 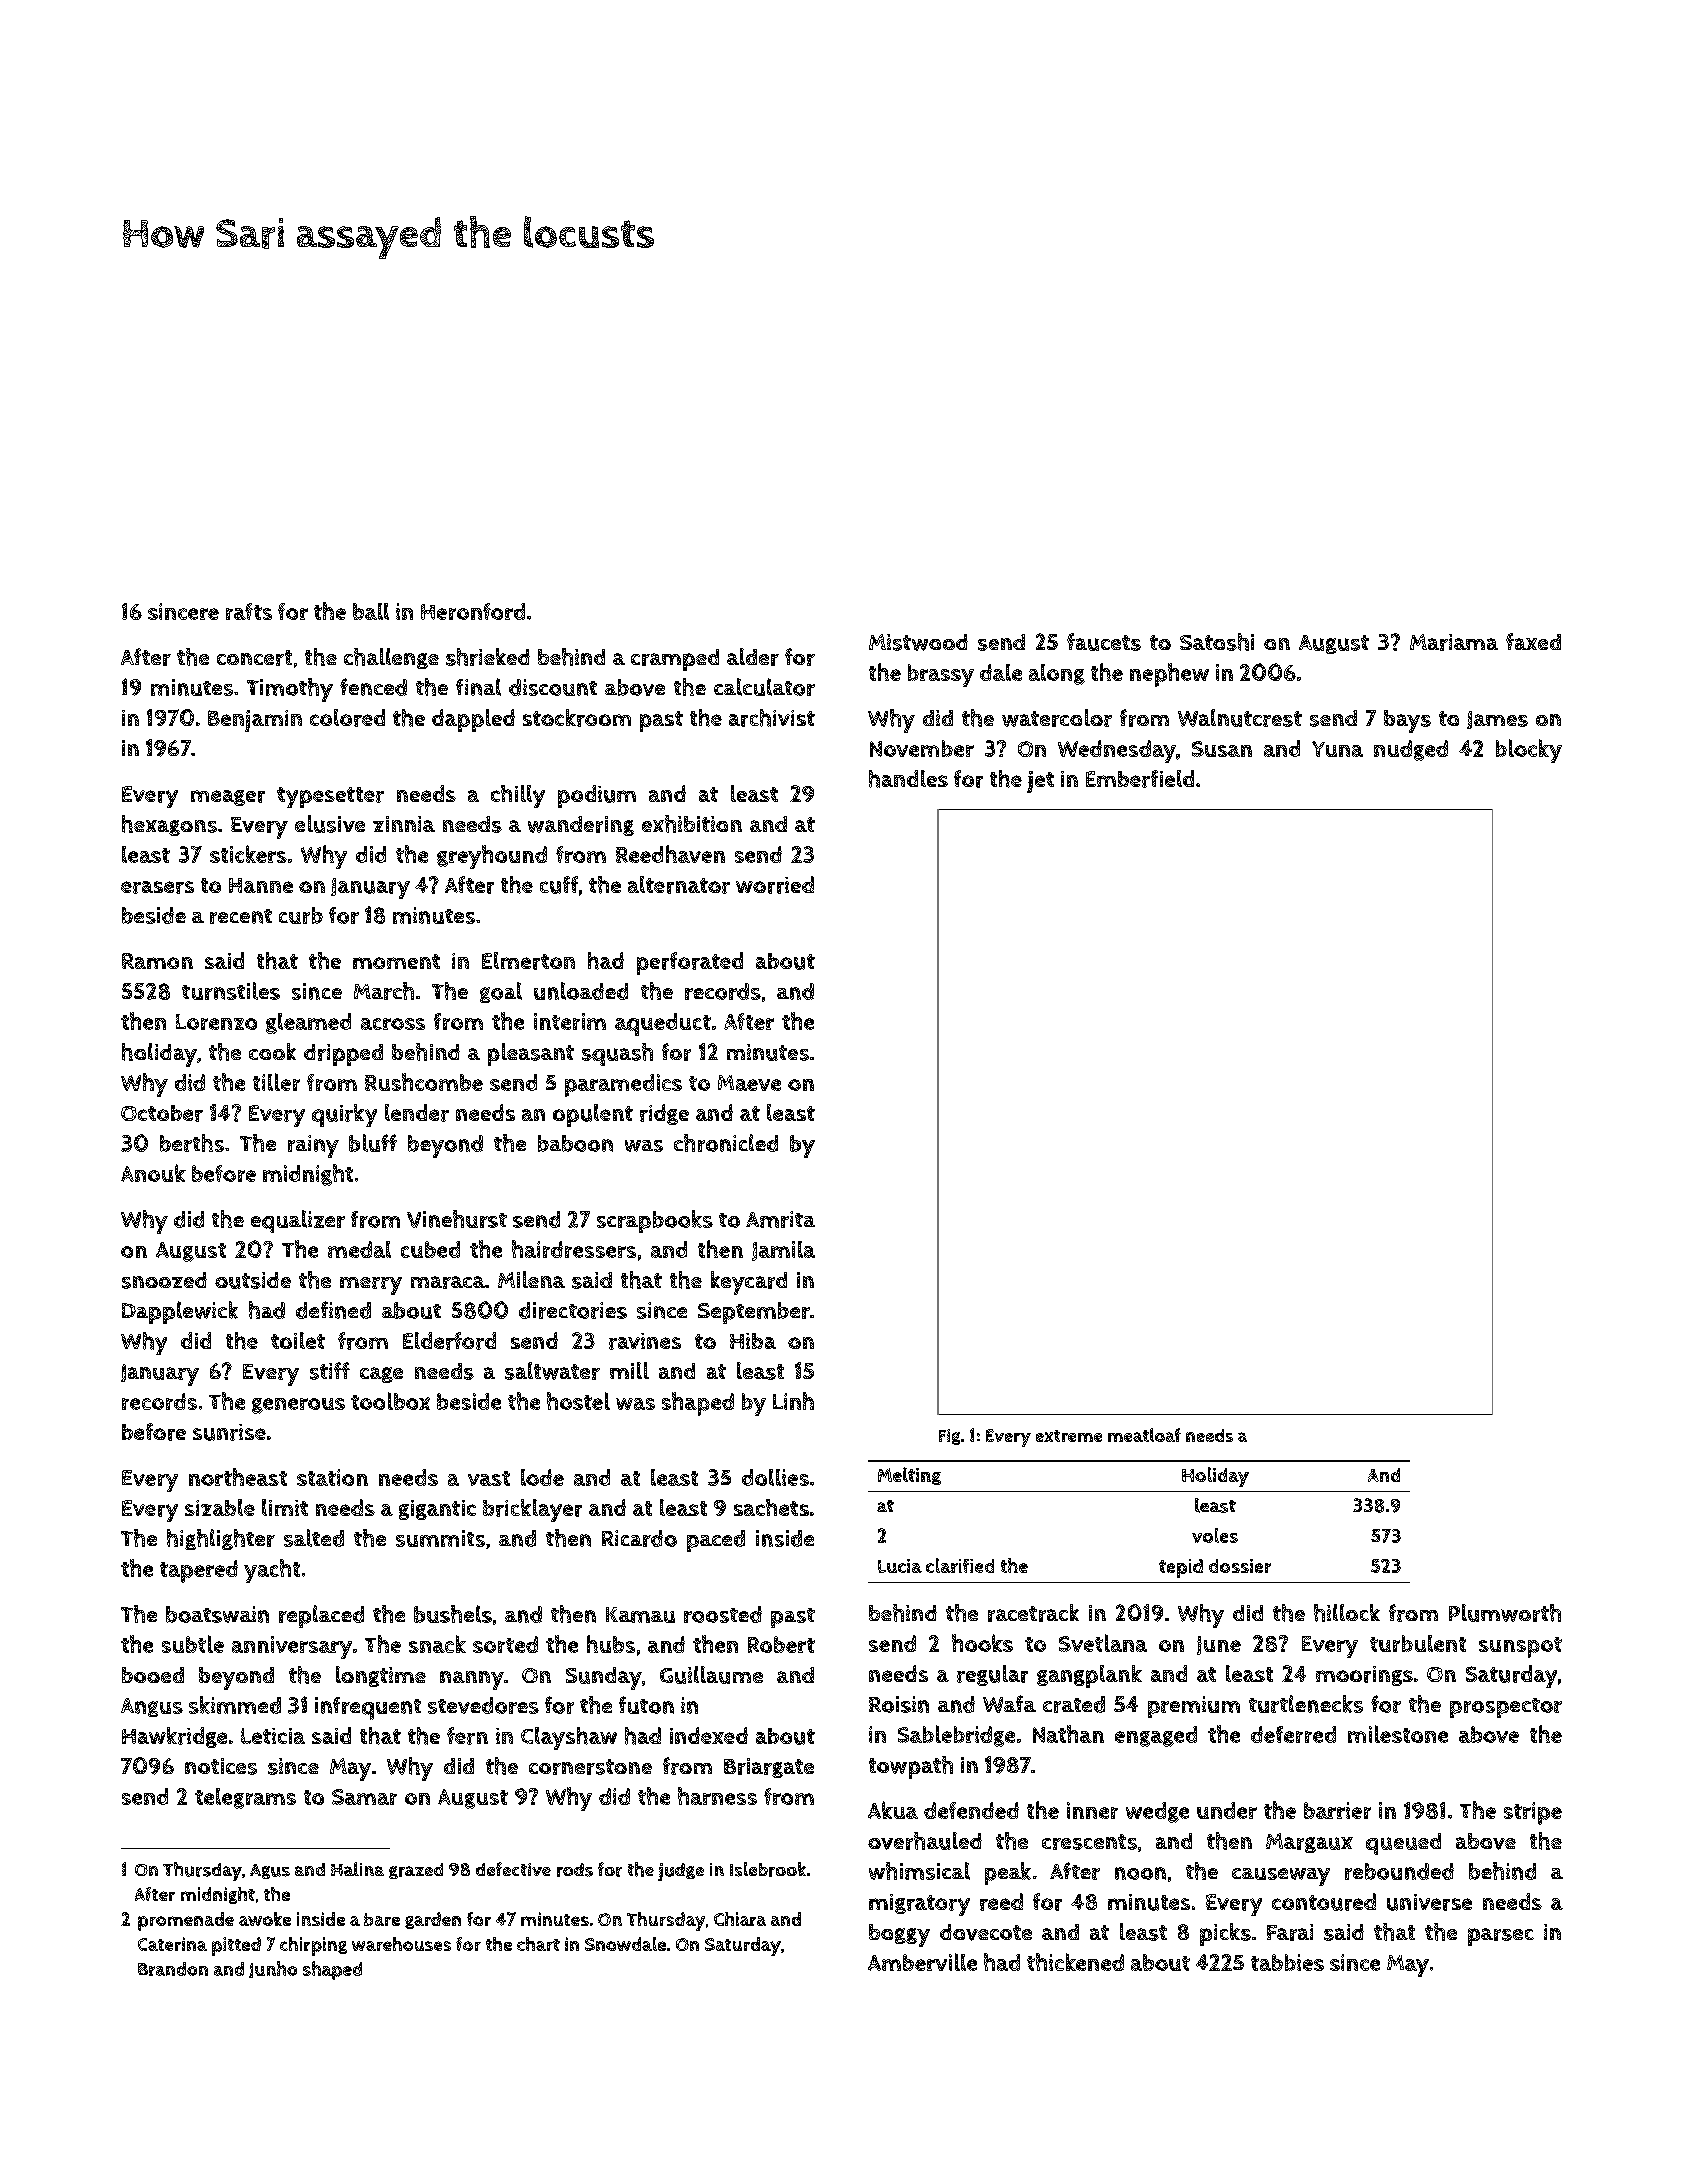 I want to click on Plumworth, so click(x=1505, y=1613).
